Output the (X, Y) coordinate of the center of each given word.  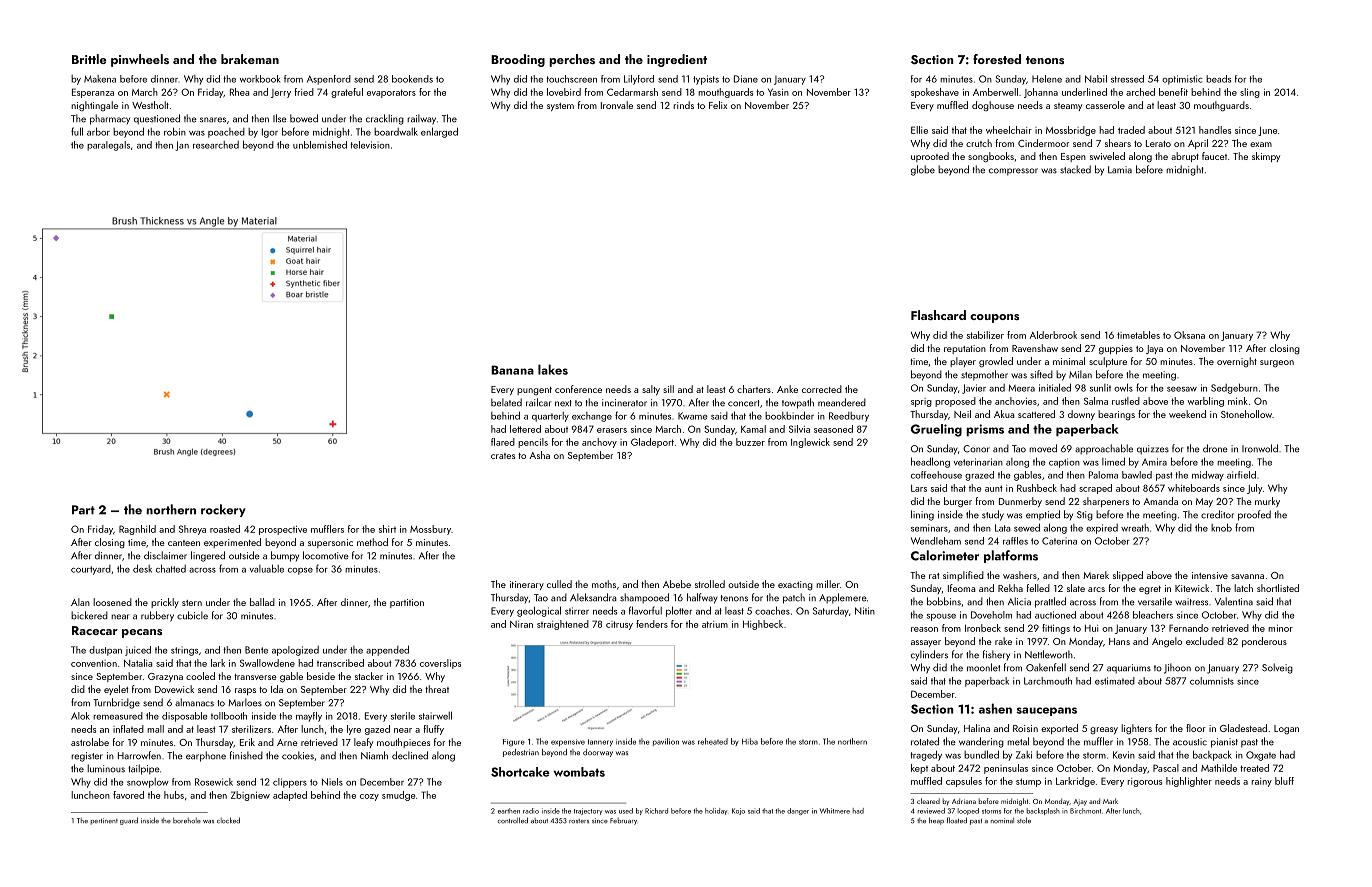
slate (1076, 588)
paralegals (108, 146)
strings (184, 651)
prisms (985, 430)
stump (1028, 782)
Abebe (677, 584)
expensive (568, 742)
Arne (287, 742)
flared (503, 442)
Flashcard (938, 315)
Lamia (1120, 170)
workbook (260, 79)
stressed (1127, 79)
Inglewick (810, 443)
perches (572, 60)
